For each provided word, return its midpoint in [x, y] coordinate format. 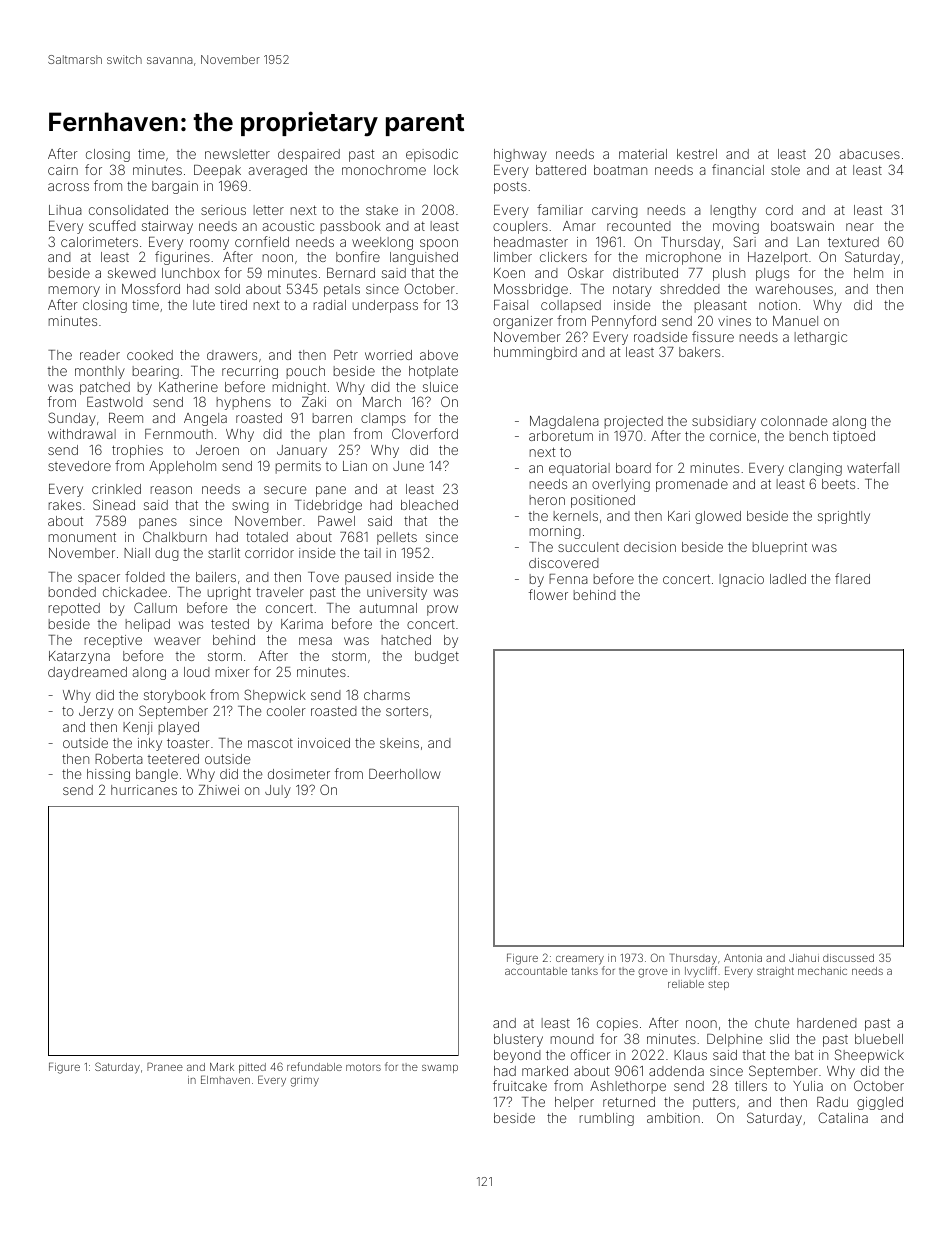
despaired [309, 155]
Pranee [165, 1066]
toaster [188, 743]
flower [548, 594]
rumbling [607, 1119]
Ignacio [741, 580]
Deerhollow [405, 774]
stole [785, 170]
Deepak [217, 171]
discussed [848, 958]
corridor [269, 553]
